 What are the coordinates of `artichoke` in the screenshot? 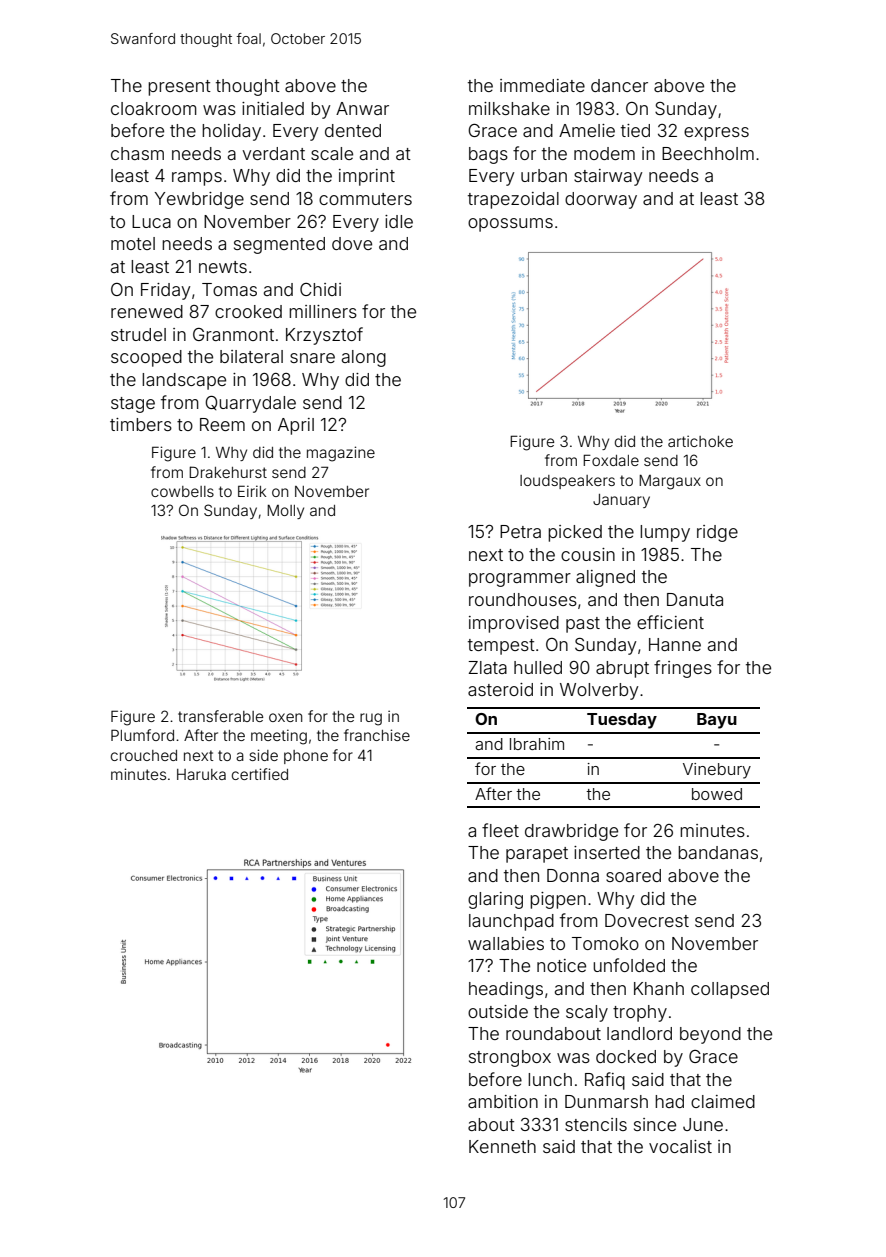 It's located at (700, 441).
